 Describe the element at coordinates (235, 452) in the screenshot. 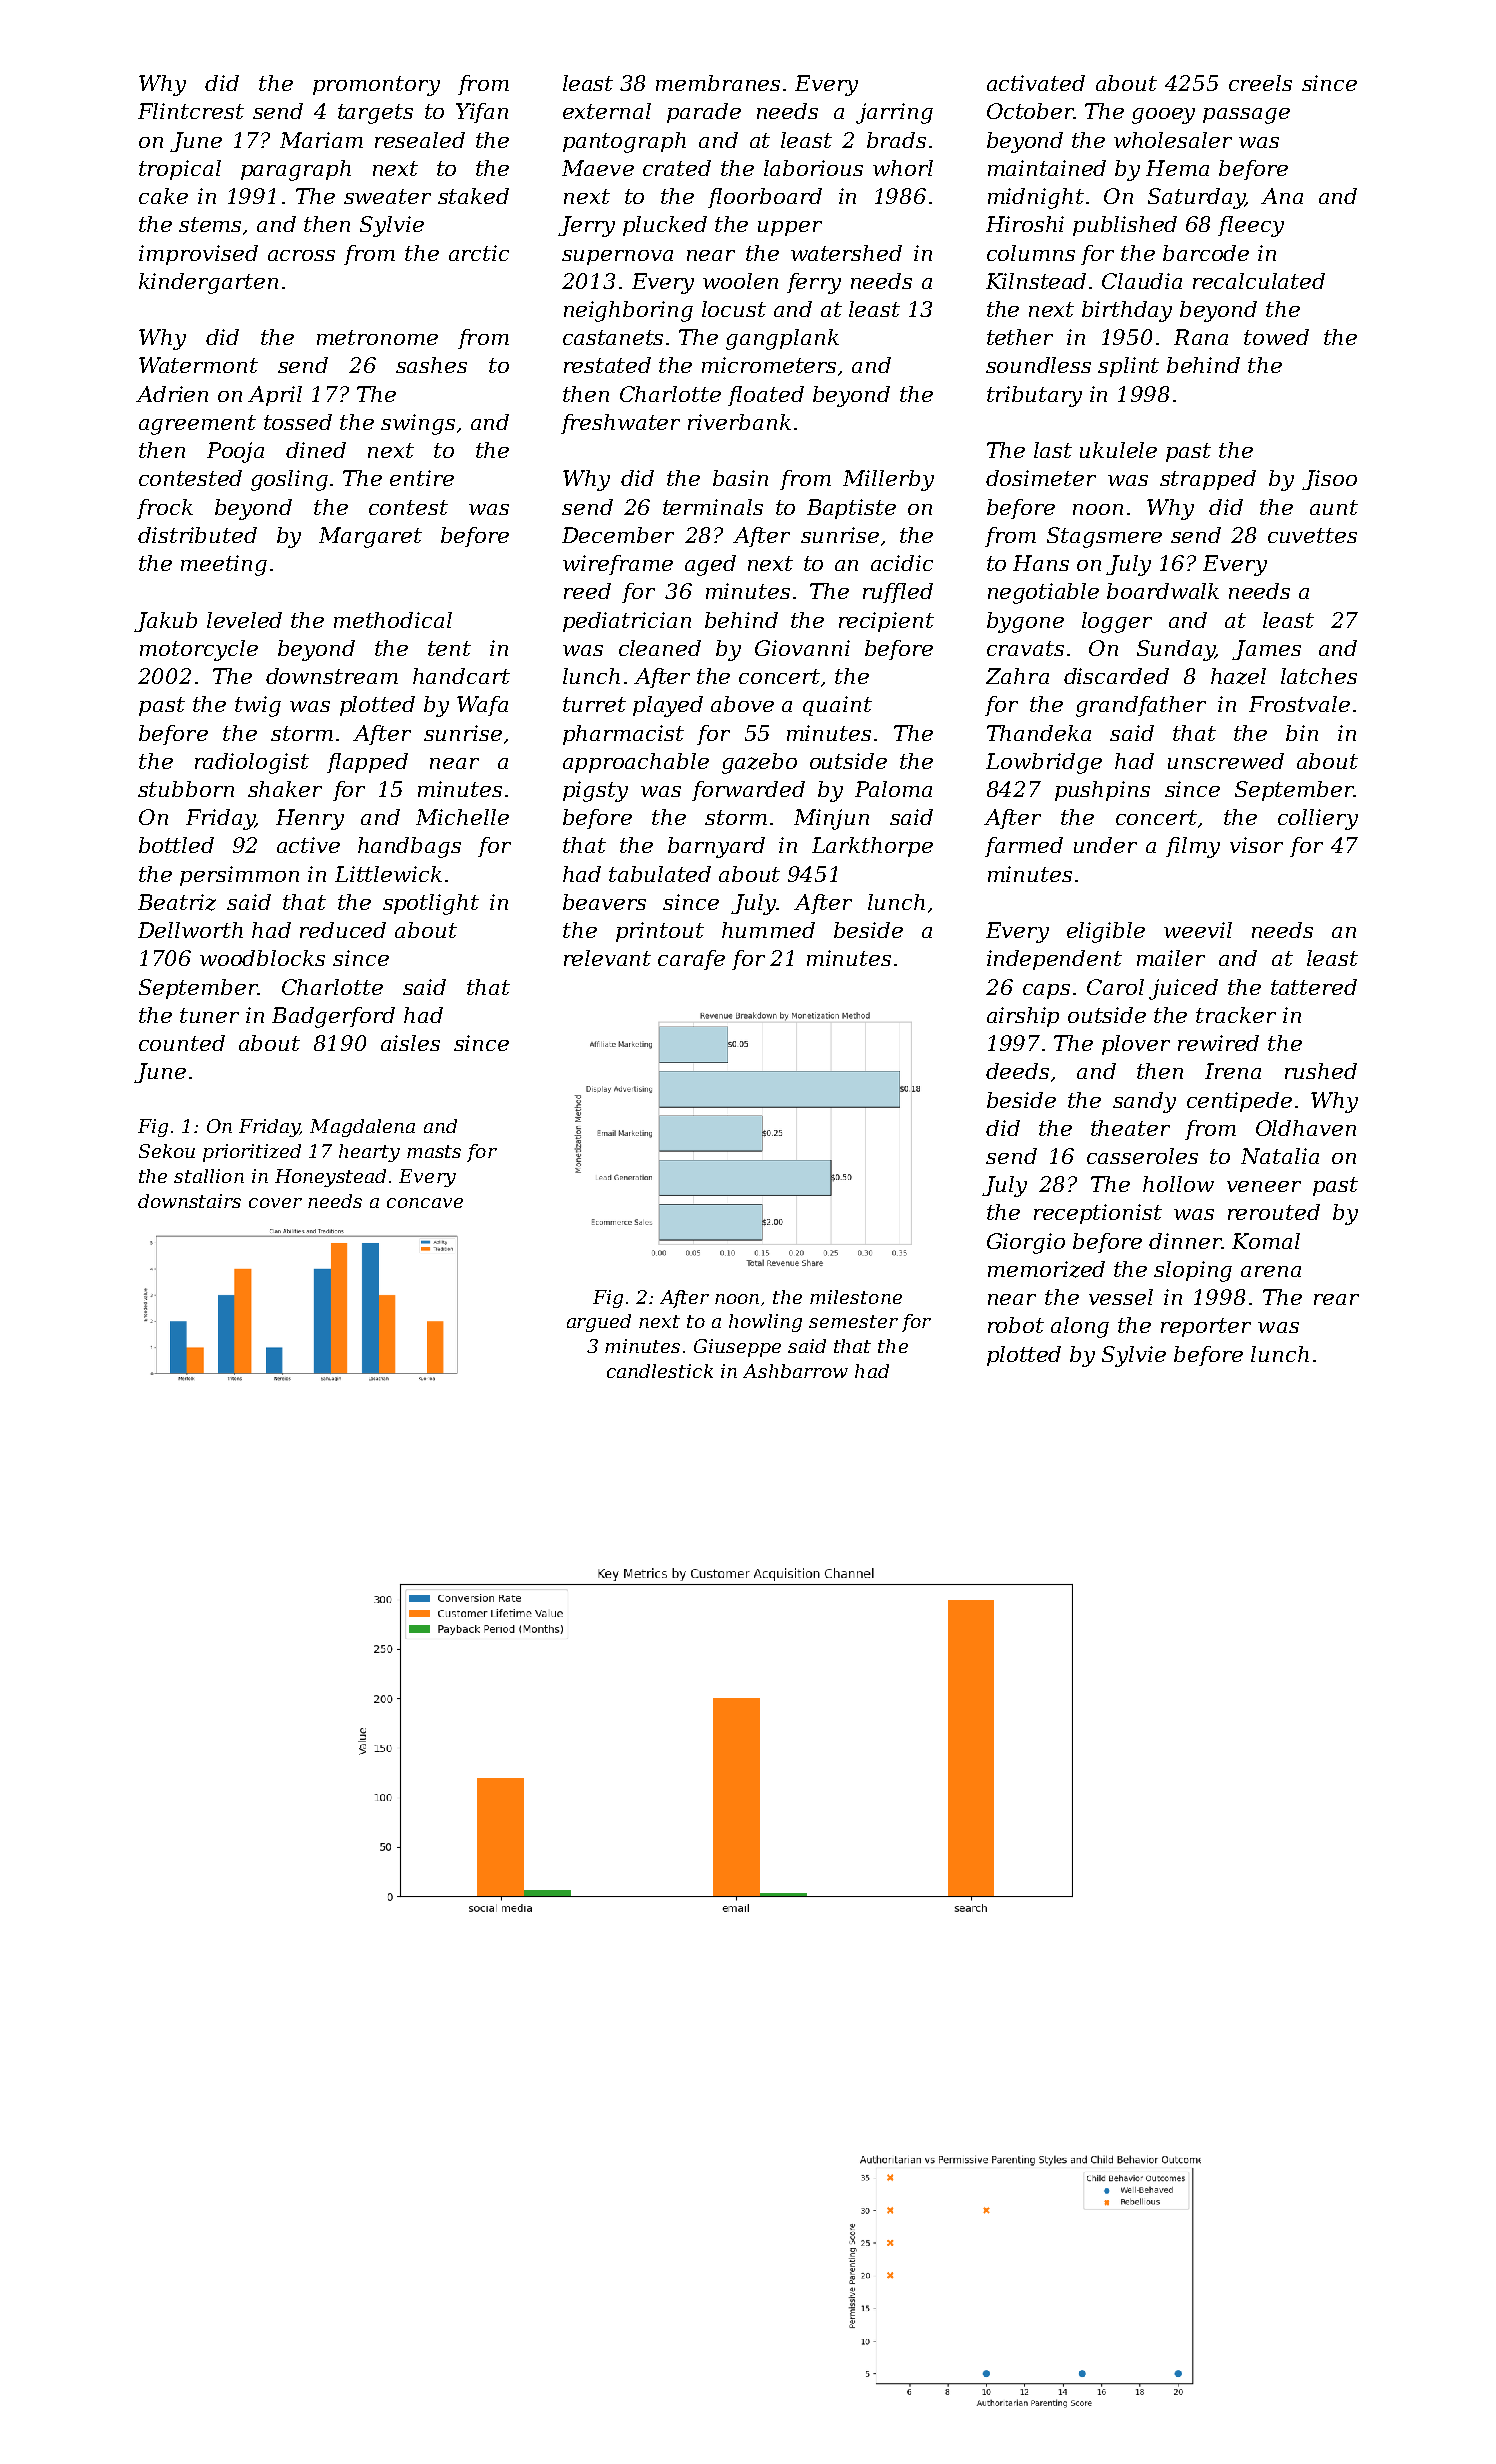

I see `Pooja` at that location.
